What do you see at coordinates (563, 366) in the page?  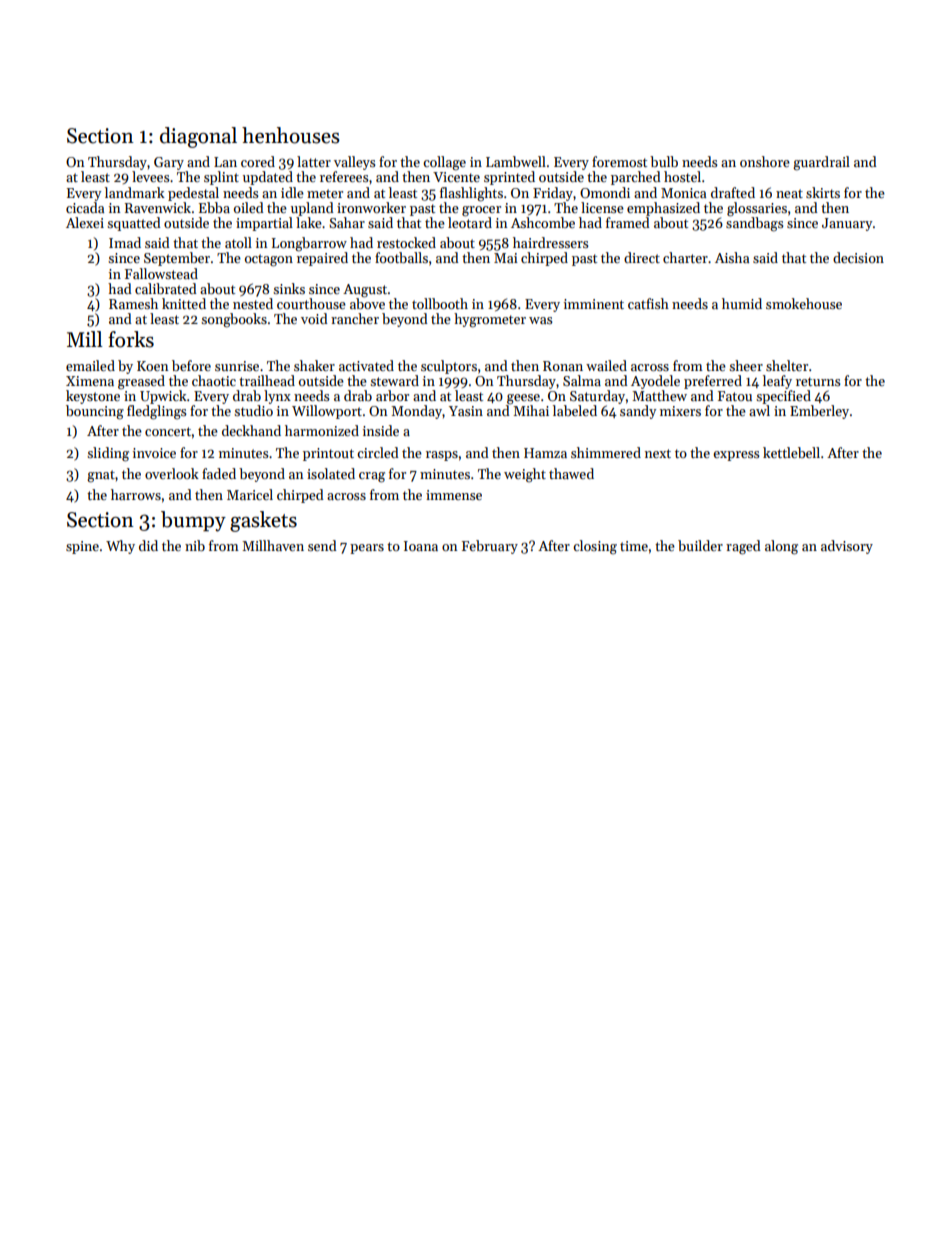 I see `Ronan` at bounding box center [563, 366].
